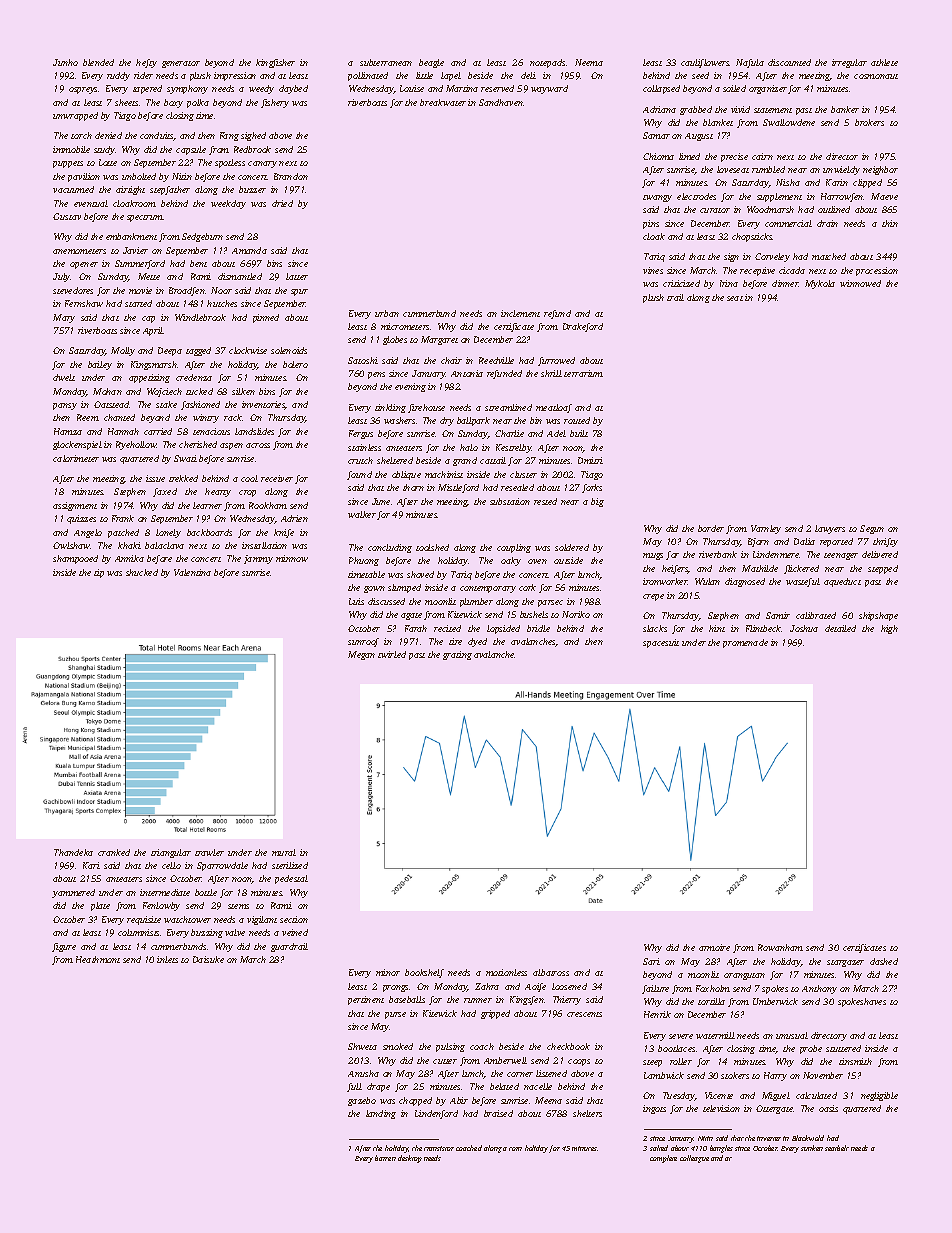 The width and height of the page is (952, 1233). What do you see at coordinates (579, 433) in the page?
I see `built` at bounding box center [579, 433].
